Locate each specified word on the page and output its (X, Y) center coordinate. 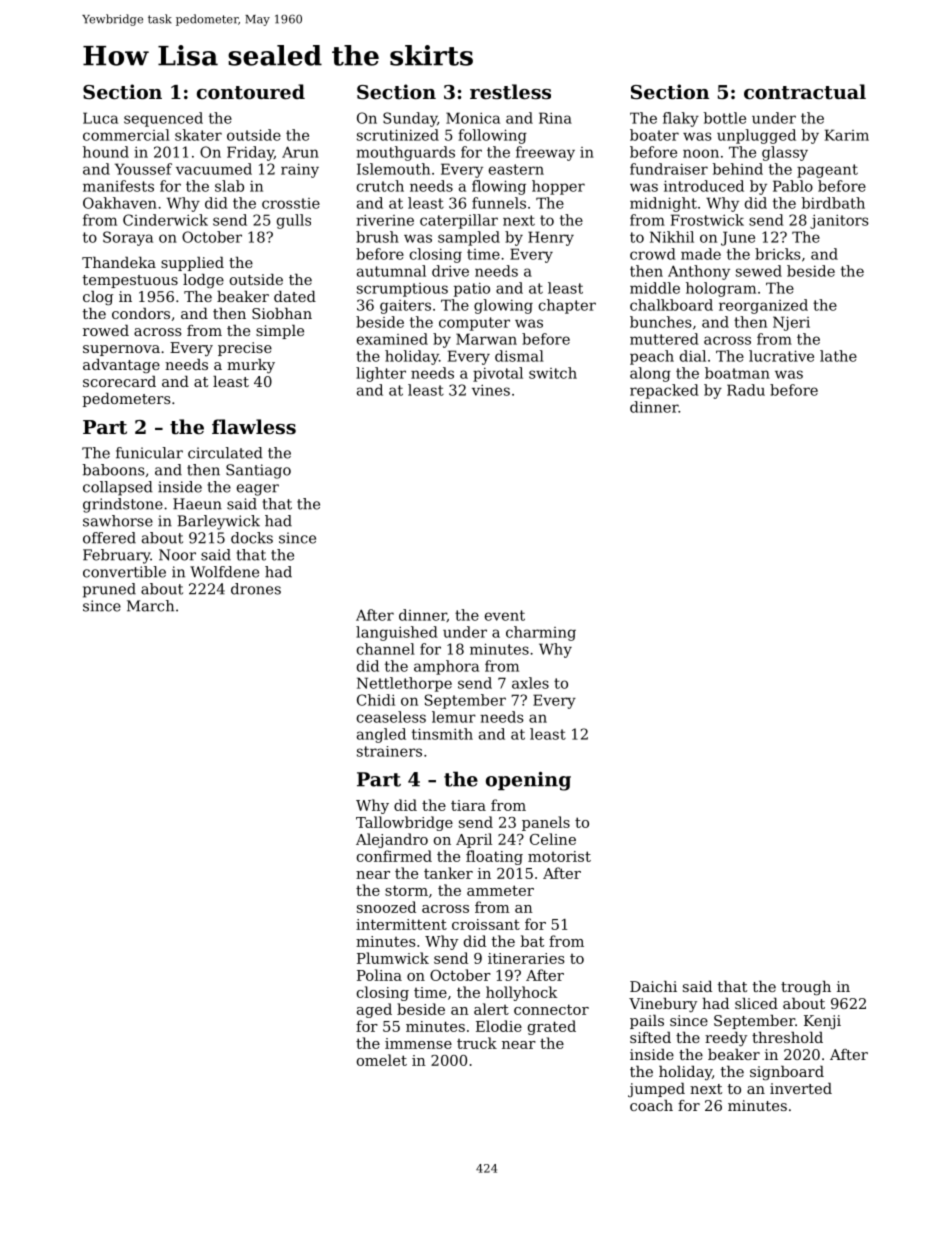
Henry (551, 238)
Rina (555, 118)
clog (98, 298)
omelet (382, 1060)
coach (651, 1105)
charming (541, 633)
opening (528, 781)
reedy (726, 1039)
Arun (300, 152)
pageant (827, 171)
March (150, 606)
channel (386, 649)
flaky (681, 119)
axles (530, 683)
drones (256, 589)
